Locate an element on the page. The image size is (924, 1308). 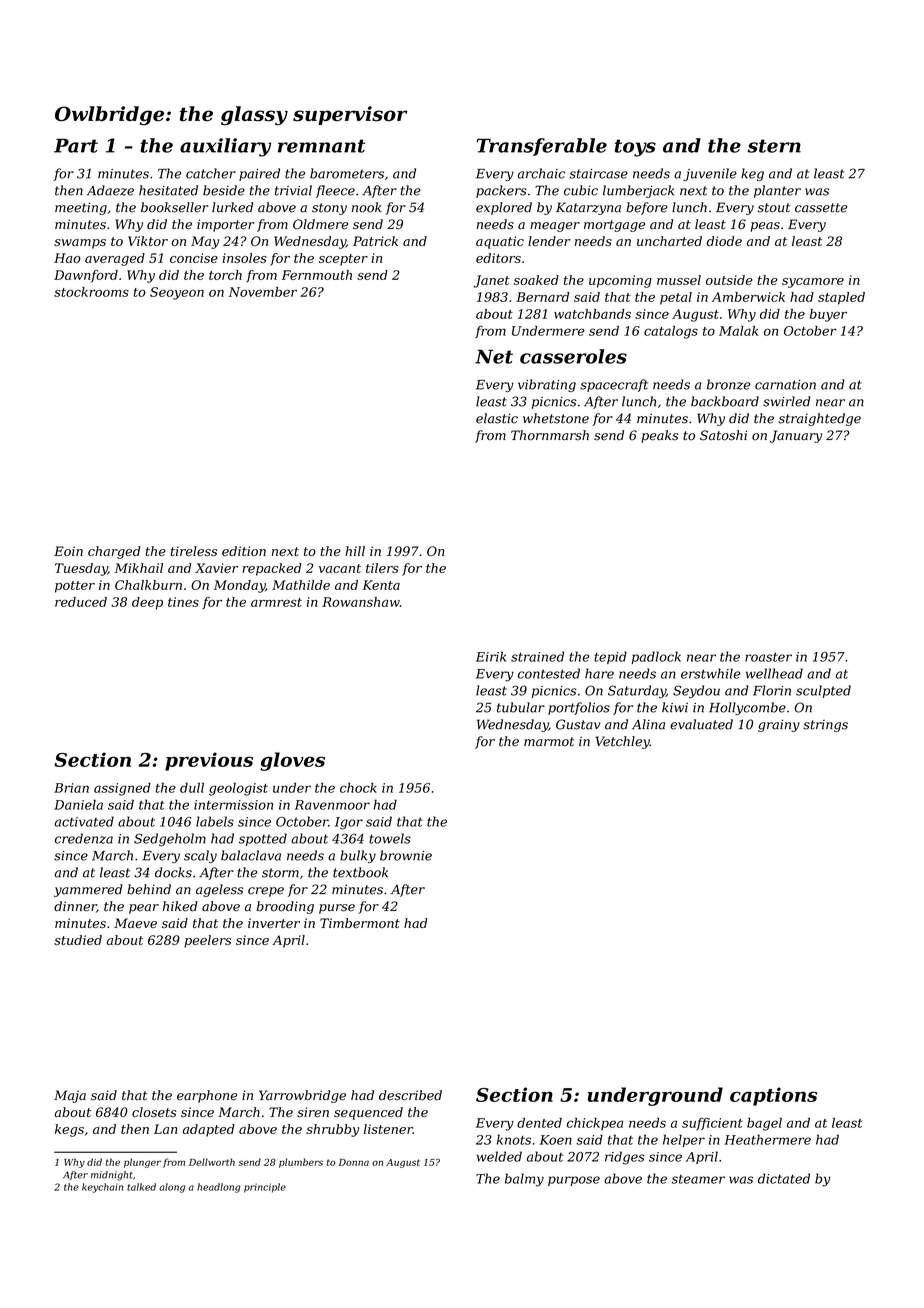
remnant is located at coordinates (321, 146).
